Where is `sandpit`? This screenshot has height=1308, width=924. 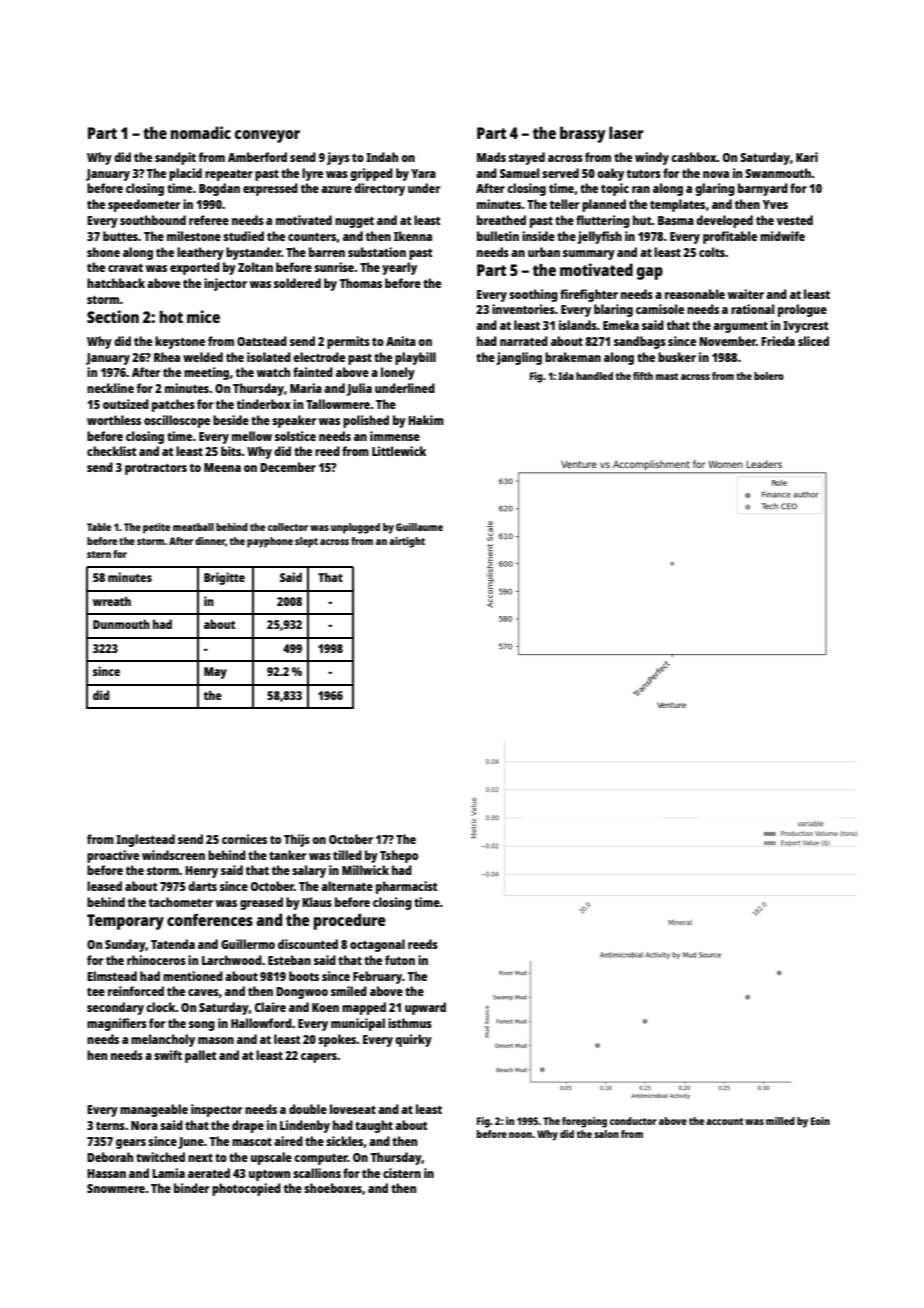
sandpit is located at coordinates (175, 158).
